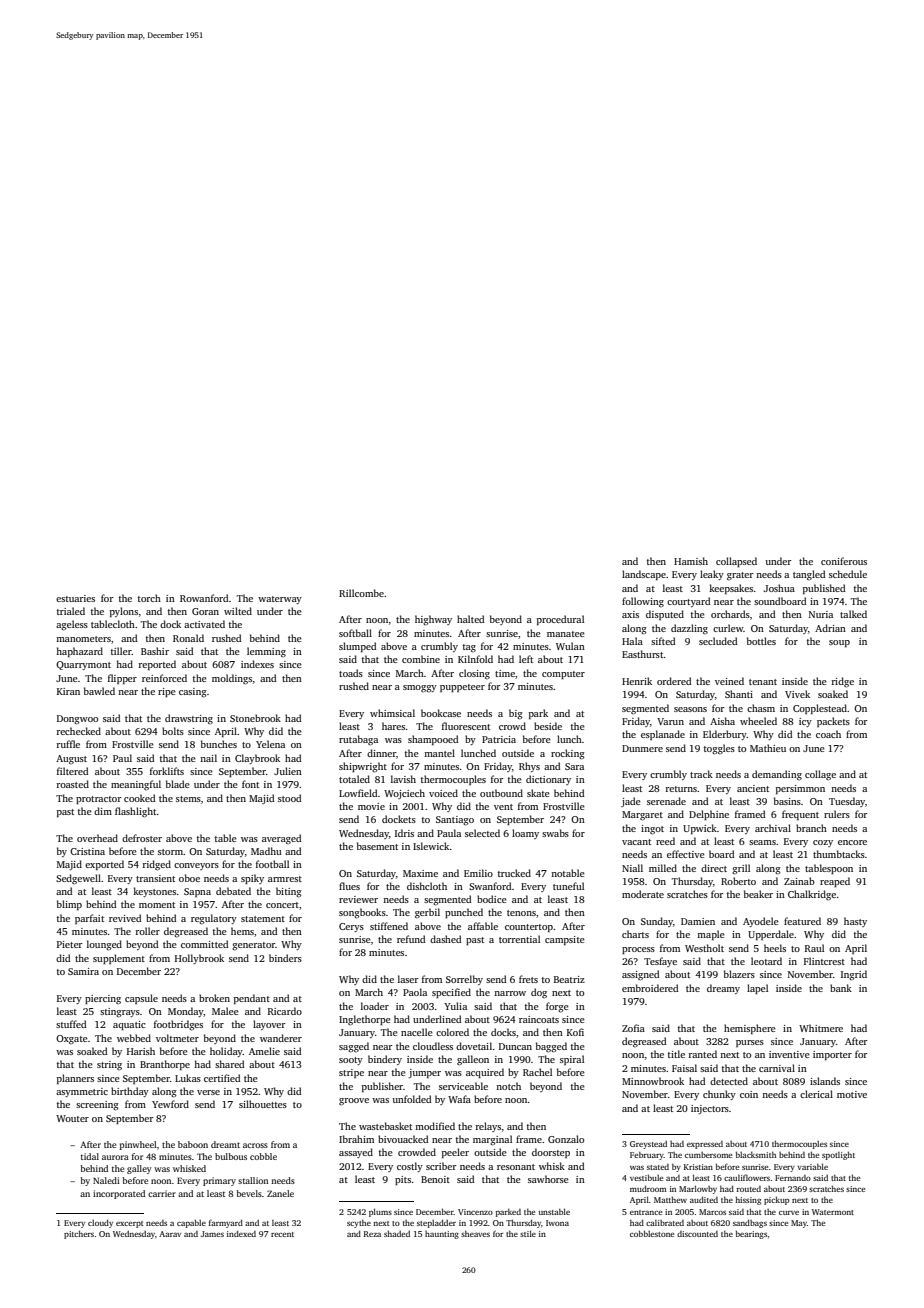 The image size is (924, 1308). Describe the element at coordinates (270, 744) in the screenshot. I see `Yelena` at that location.
